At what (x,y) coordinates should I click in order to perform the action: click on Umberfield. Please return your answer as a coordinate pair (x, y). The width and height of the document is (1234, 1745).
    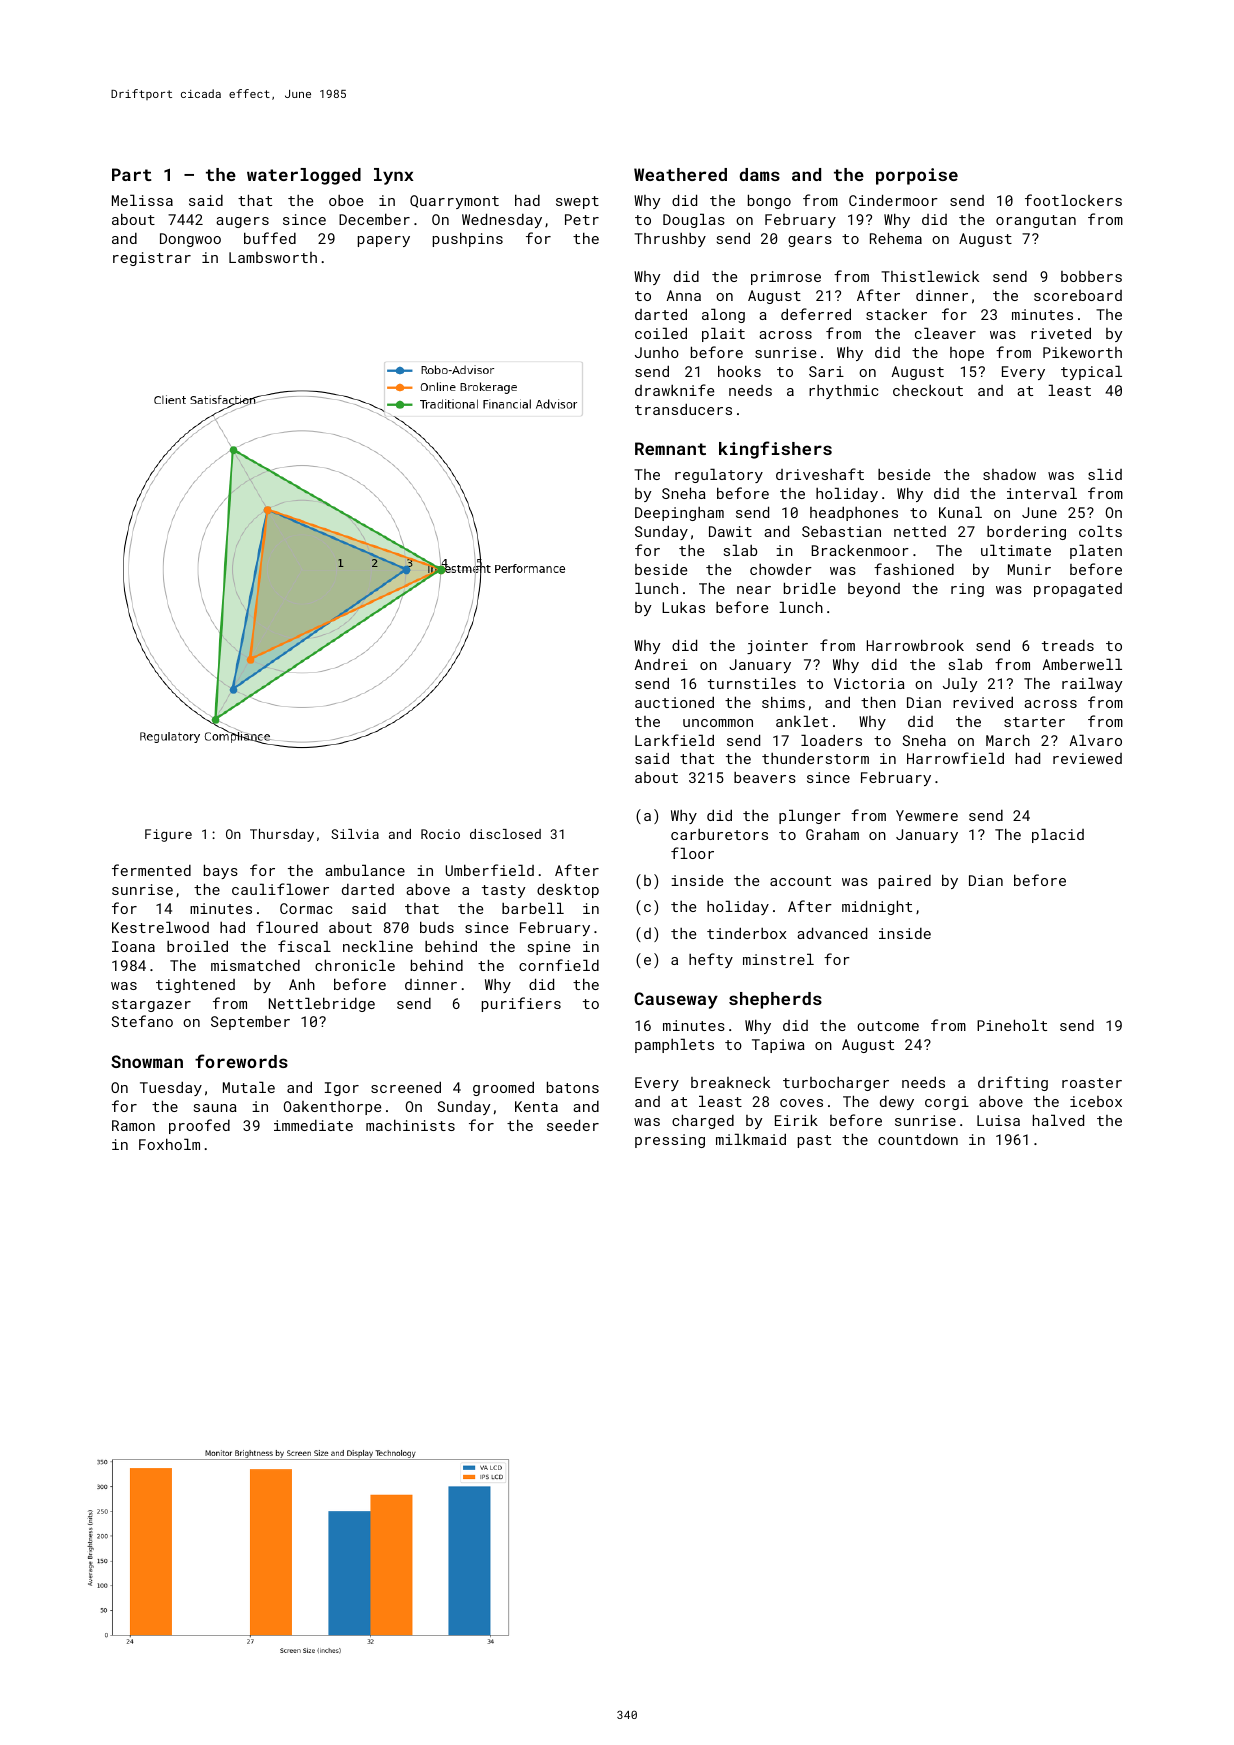
    Looking at the image, I should click on (490, 870).
